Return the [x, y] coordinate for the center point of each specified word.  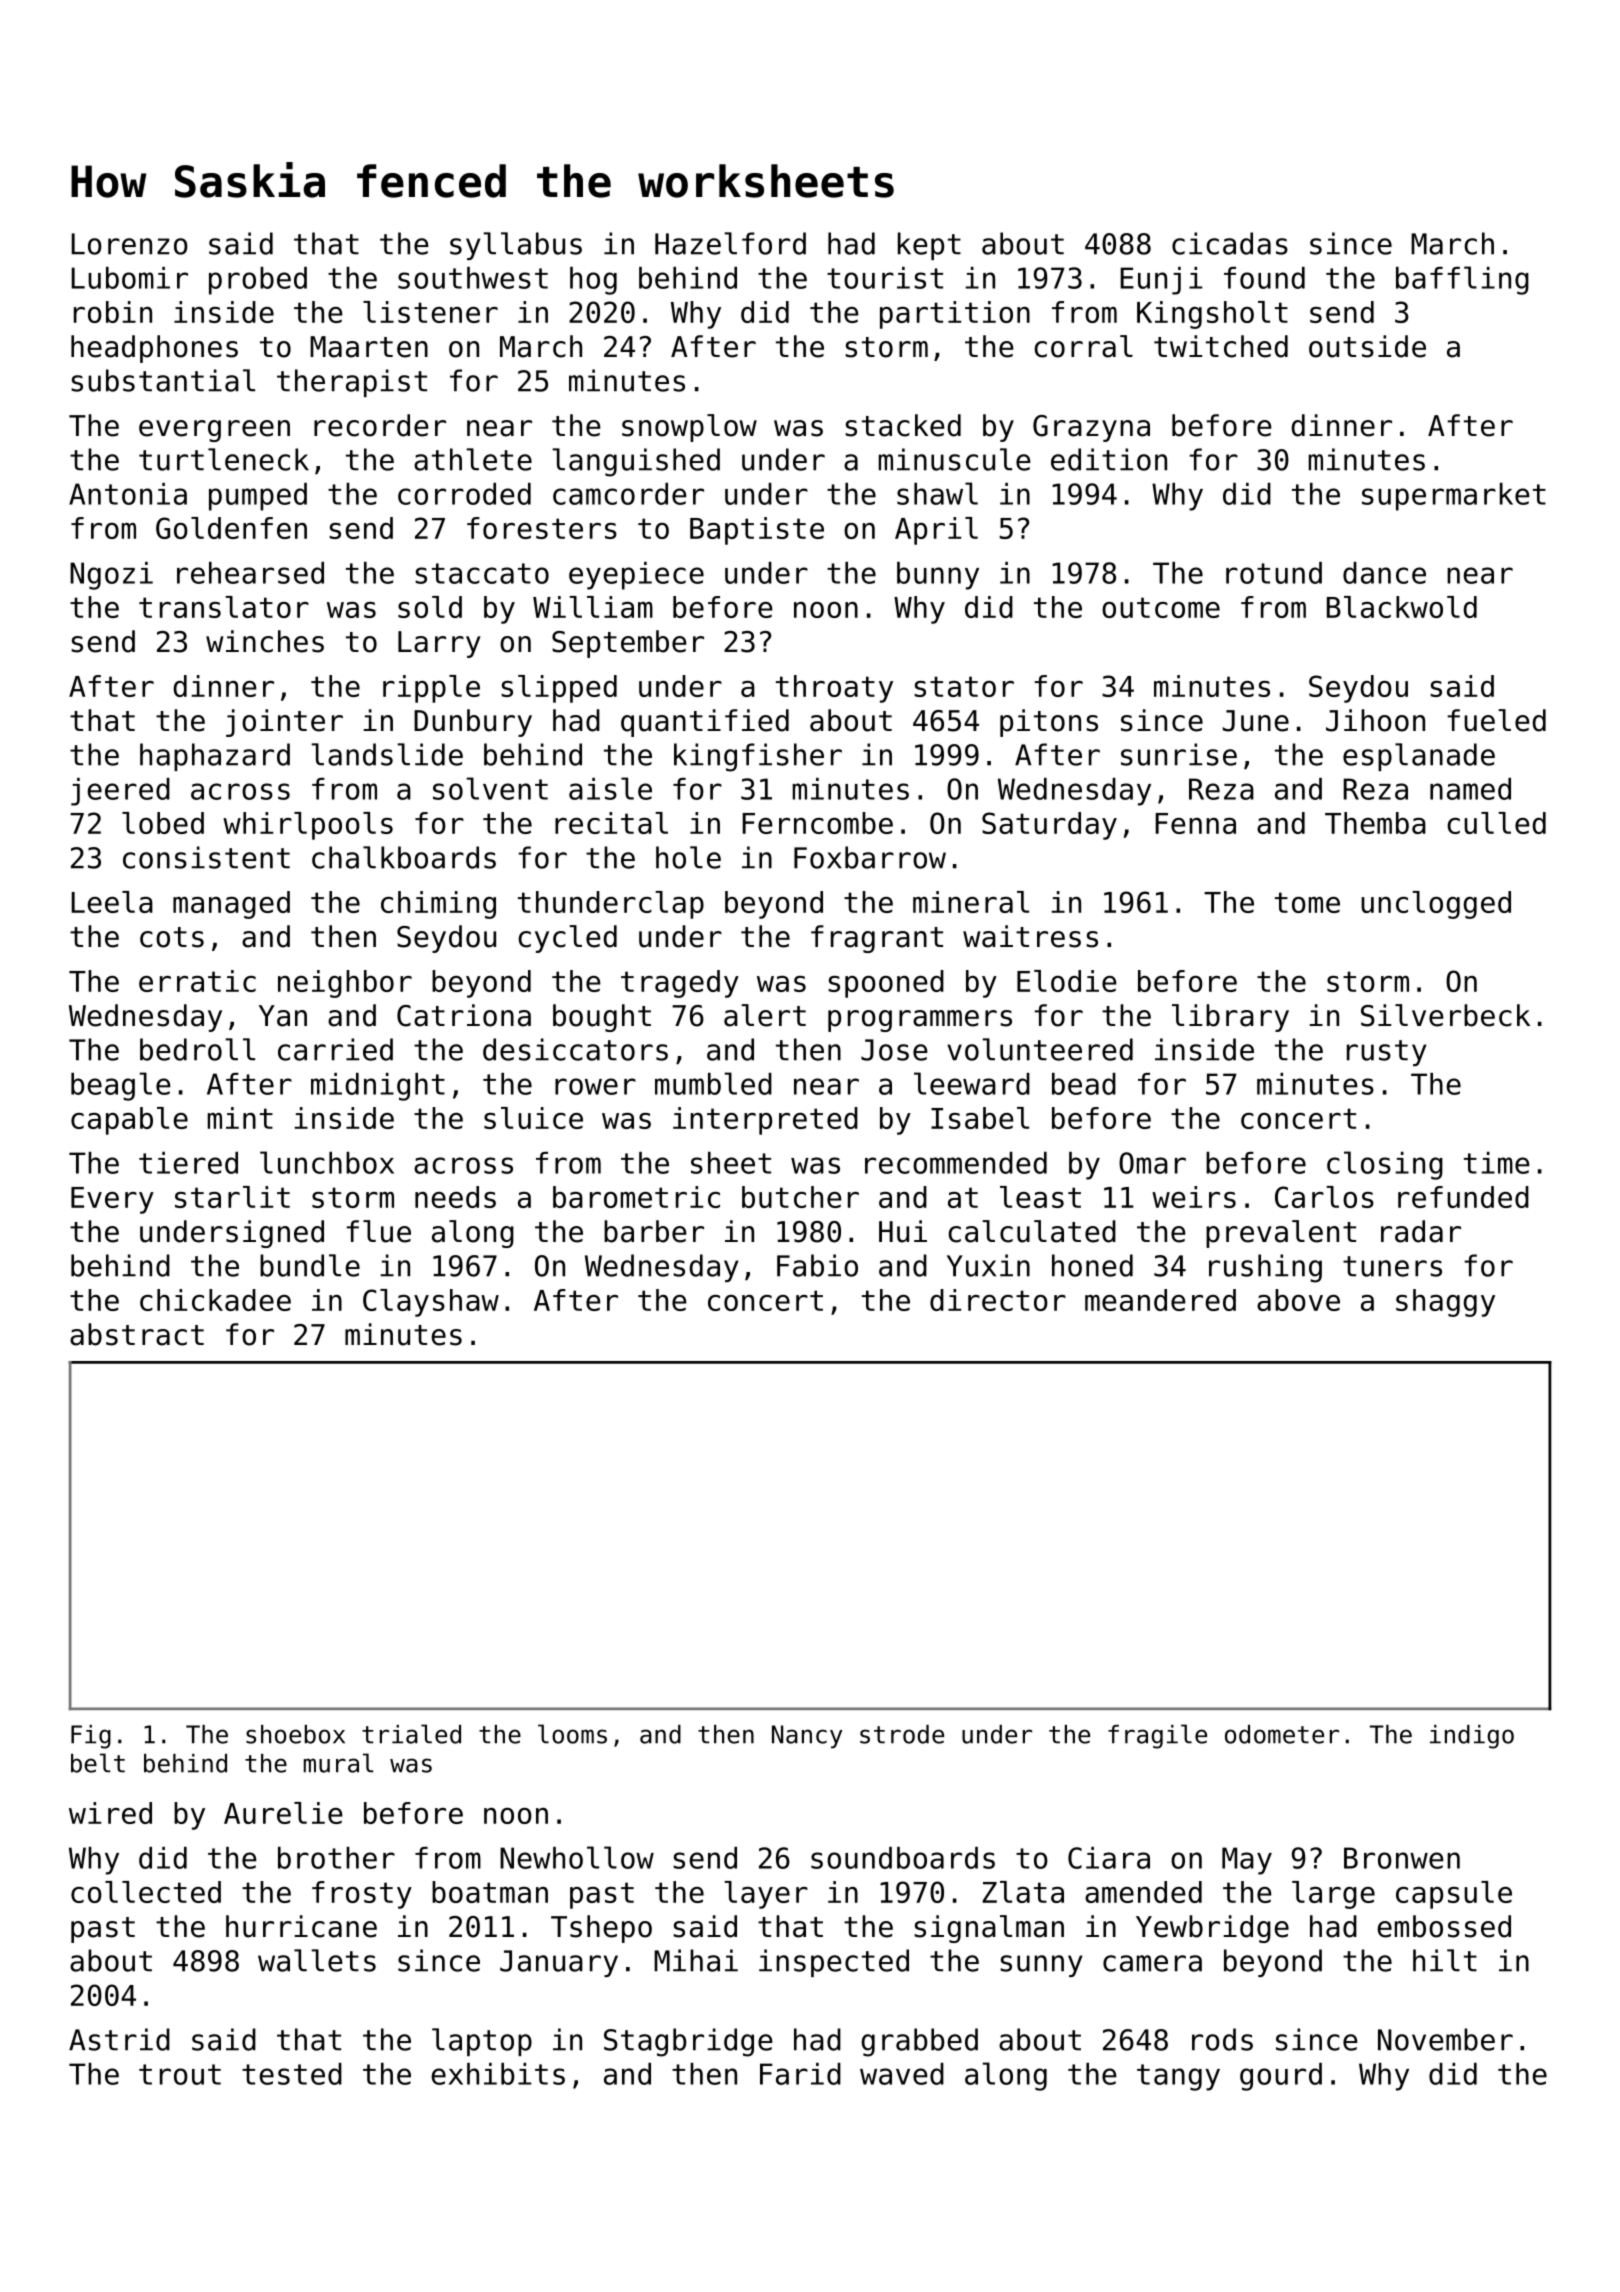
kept [929, 246]
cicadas [1230, 243]
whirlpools [308, 826]
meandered [1160, 1300]
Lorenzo [129, 244]
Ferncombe [817, 823]
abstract [137, 1334]
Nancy [807, 1737]
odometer [1282, 1734]
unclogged [1436, 905]
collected [146, 1892]
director [998, 1300]
